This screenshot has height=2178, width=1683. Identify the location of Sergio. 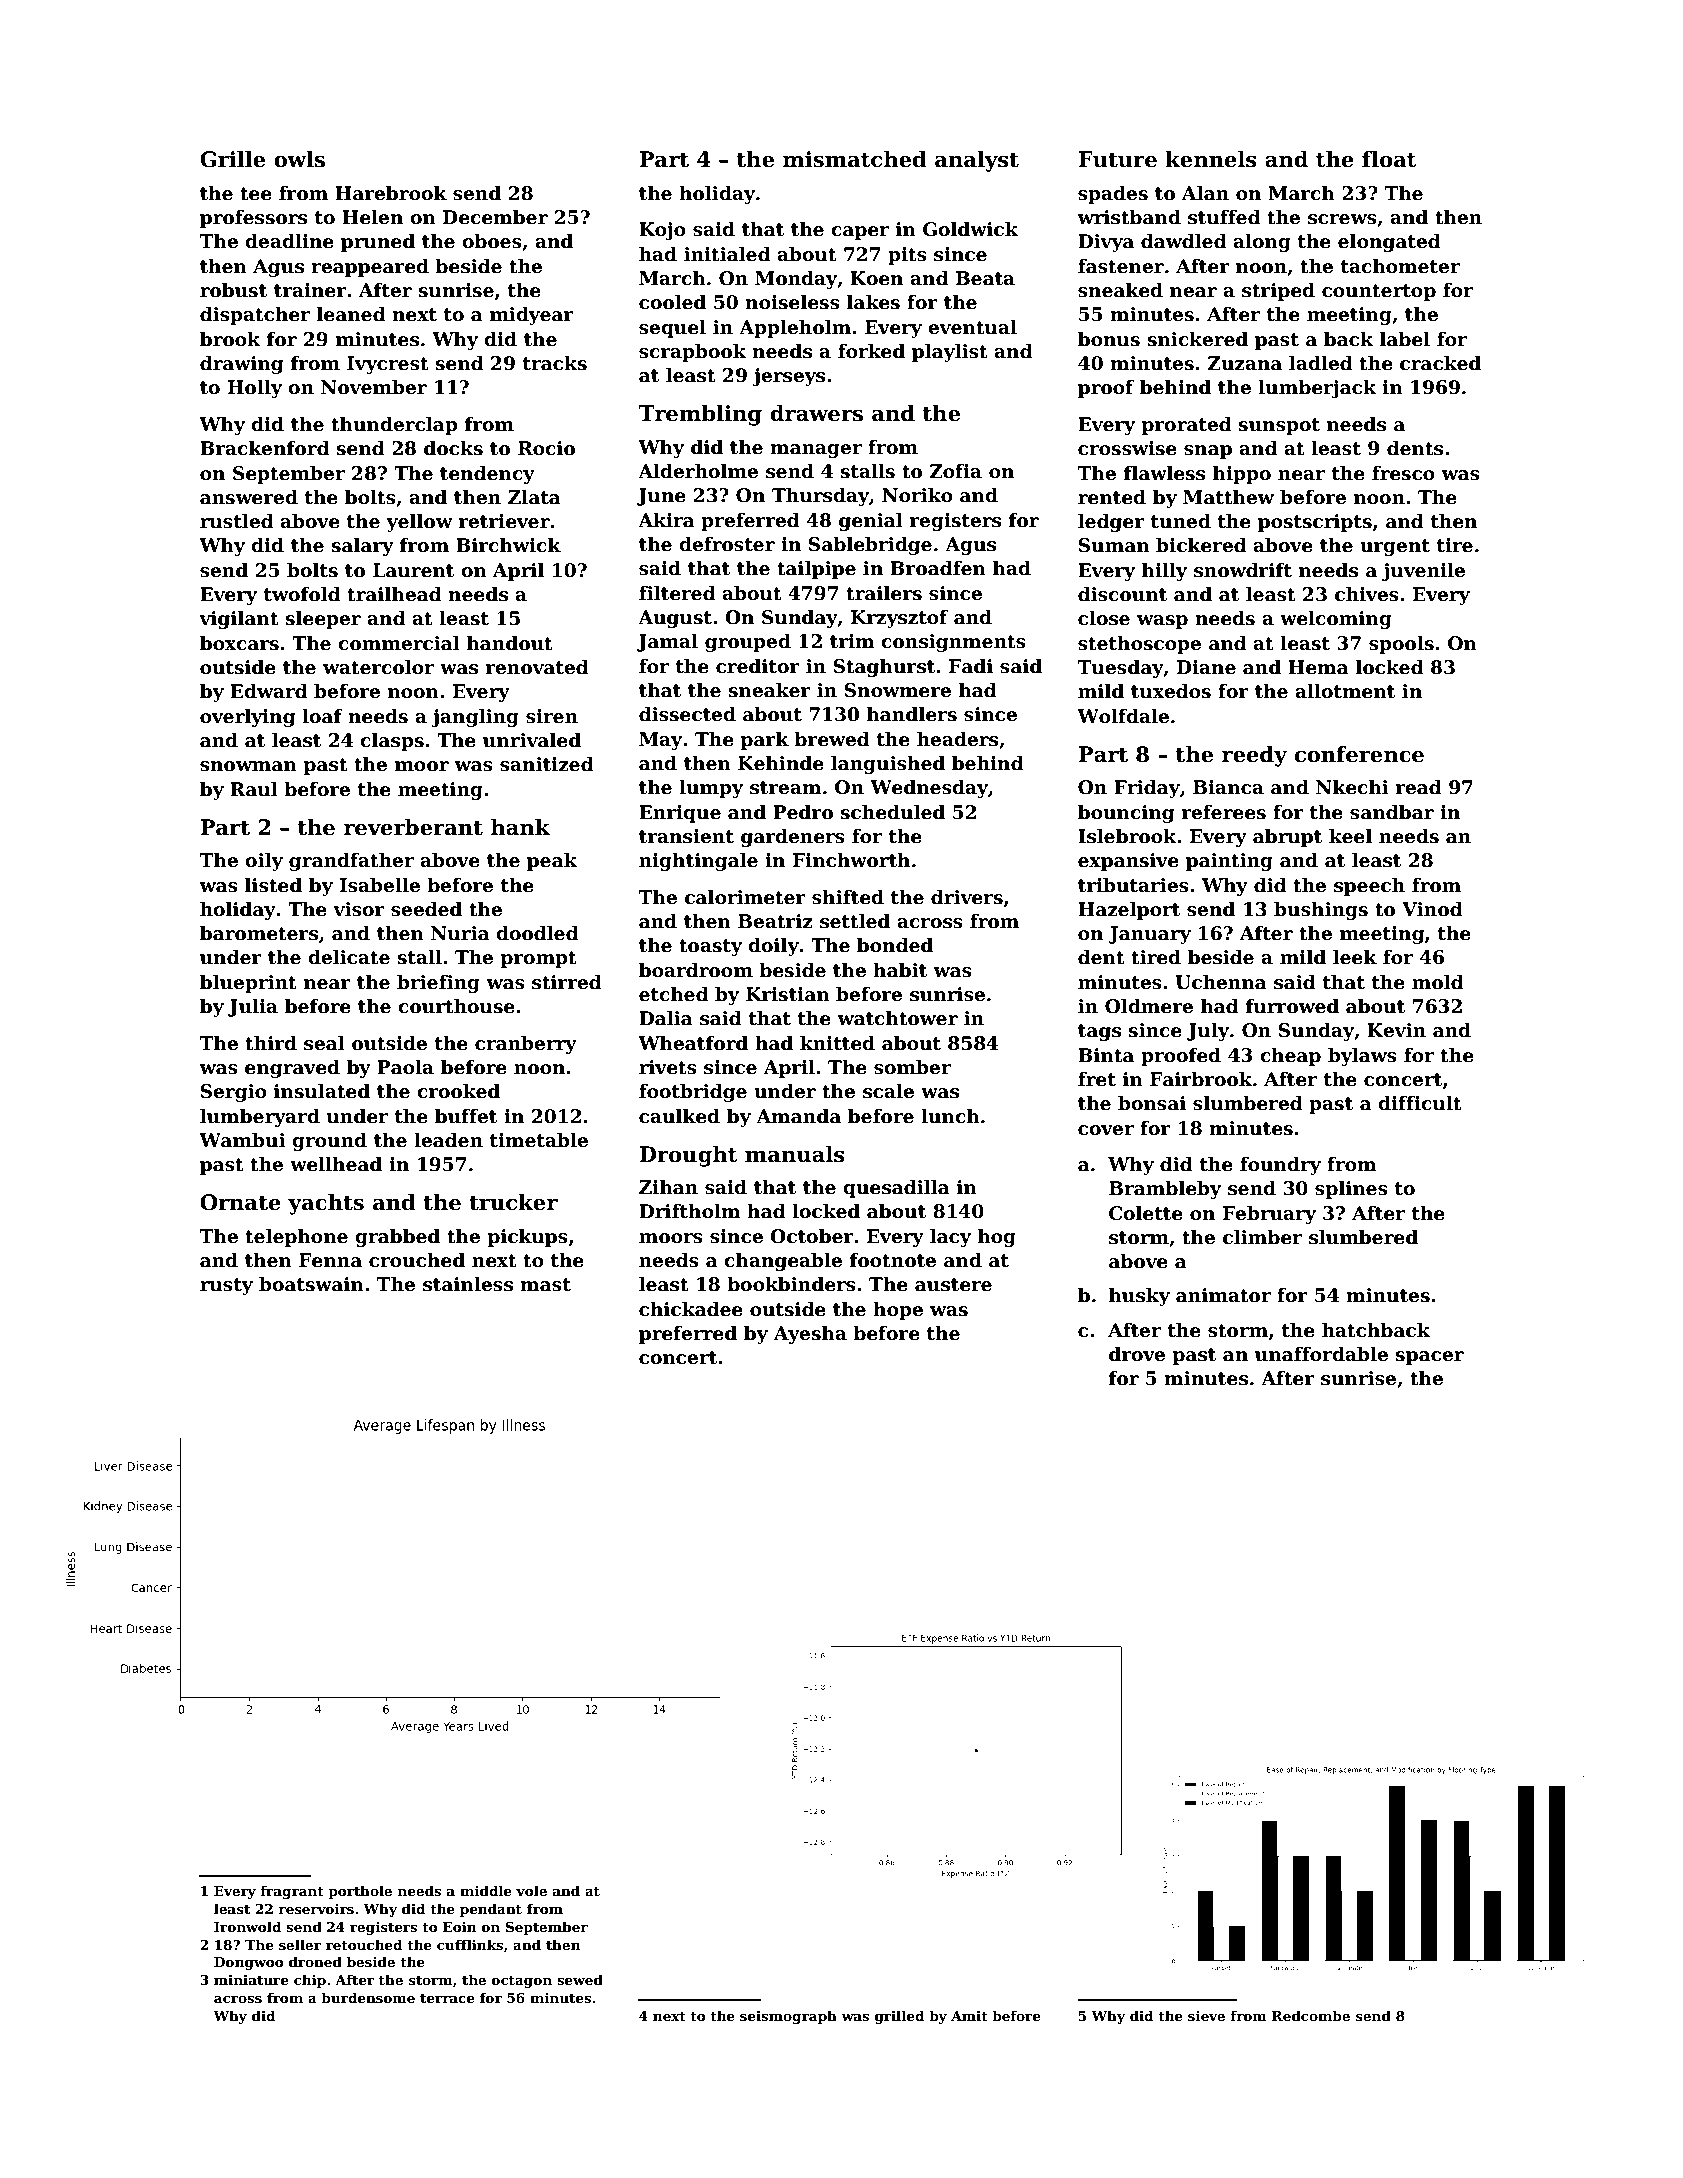
(234, 1093).
